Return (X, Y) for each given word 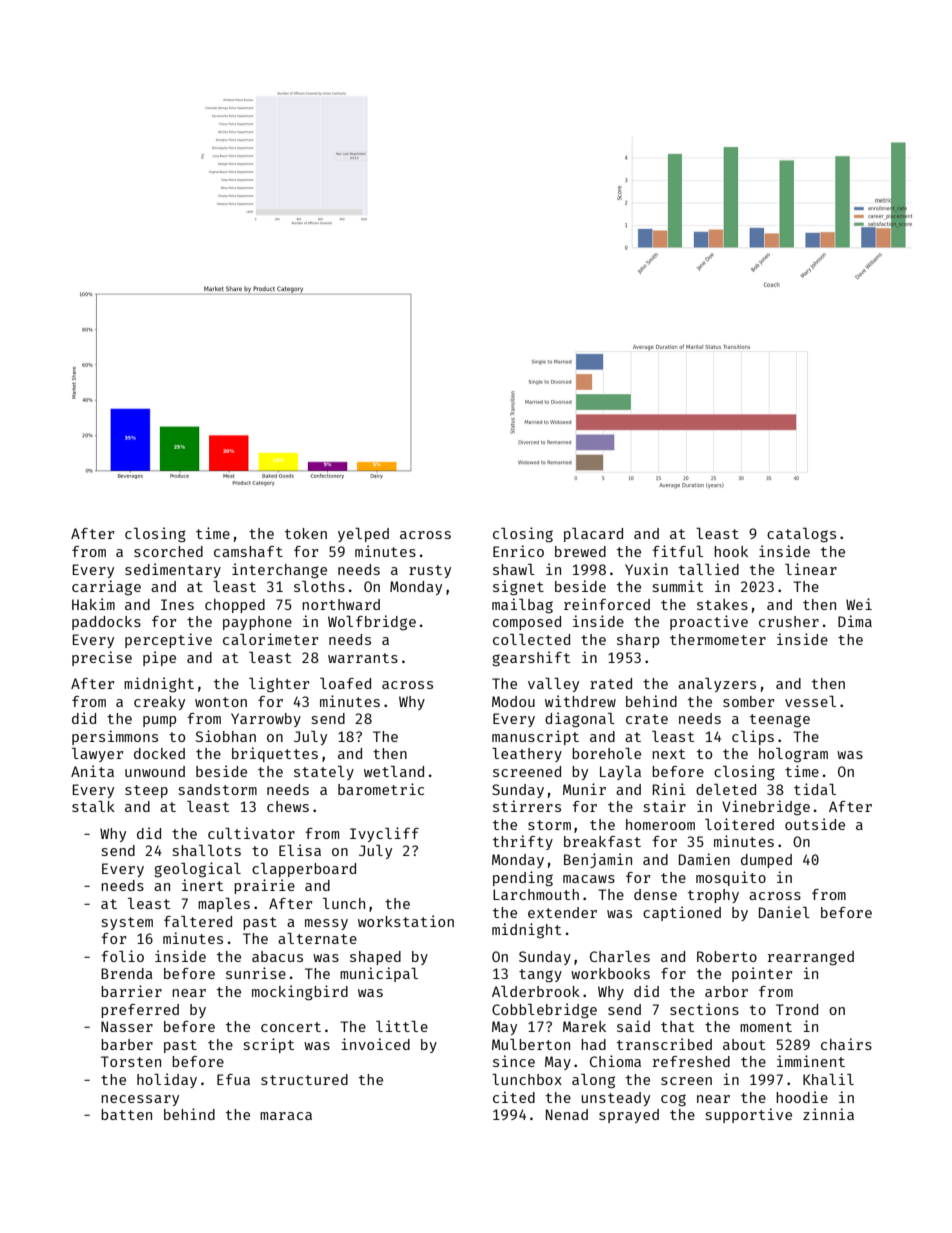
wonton (221, 702)
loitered (739, 824)
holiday (167, 1080)
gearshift (531, 658)
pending (523, 878)
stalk (93, 806)
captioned (682, 913)
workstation (406, 921)
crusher (789, 621)
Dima (855, 621)
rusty (430, 571)
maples (224, 905)
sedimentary (173, 570)
